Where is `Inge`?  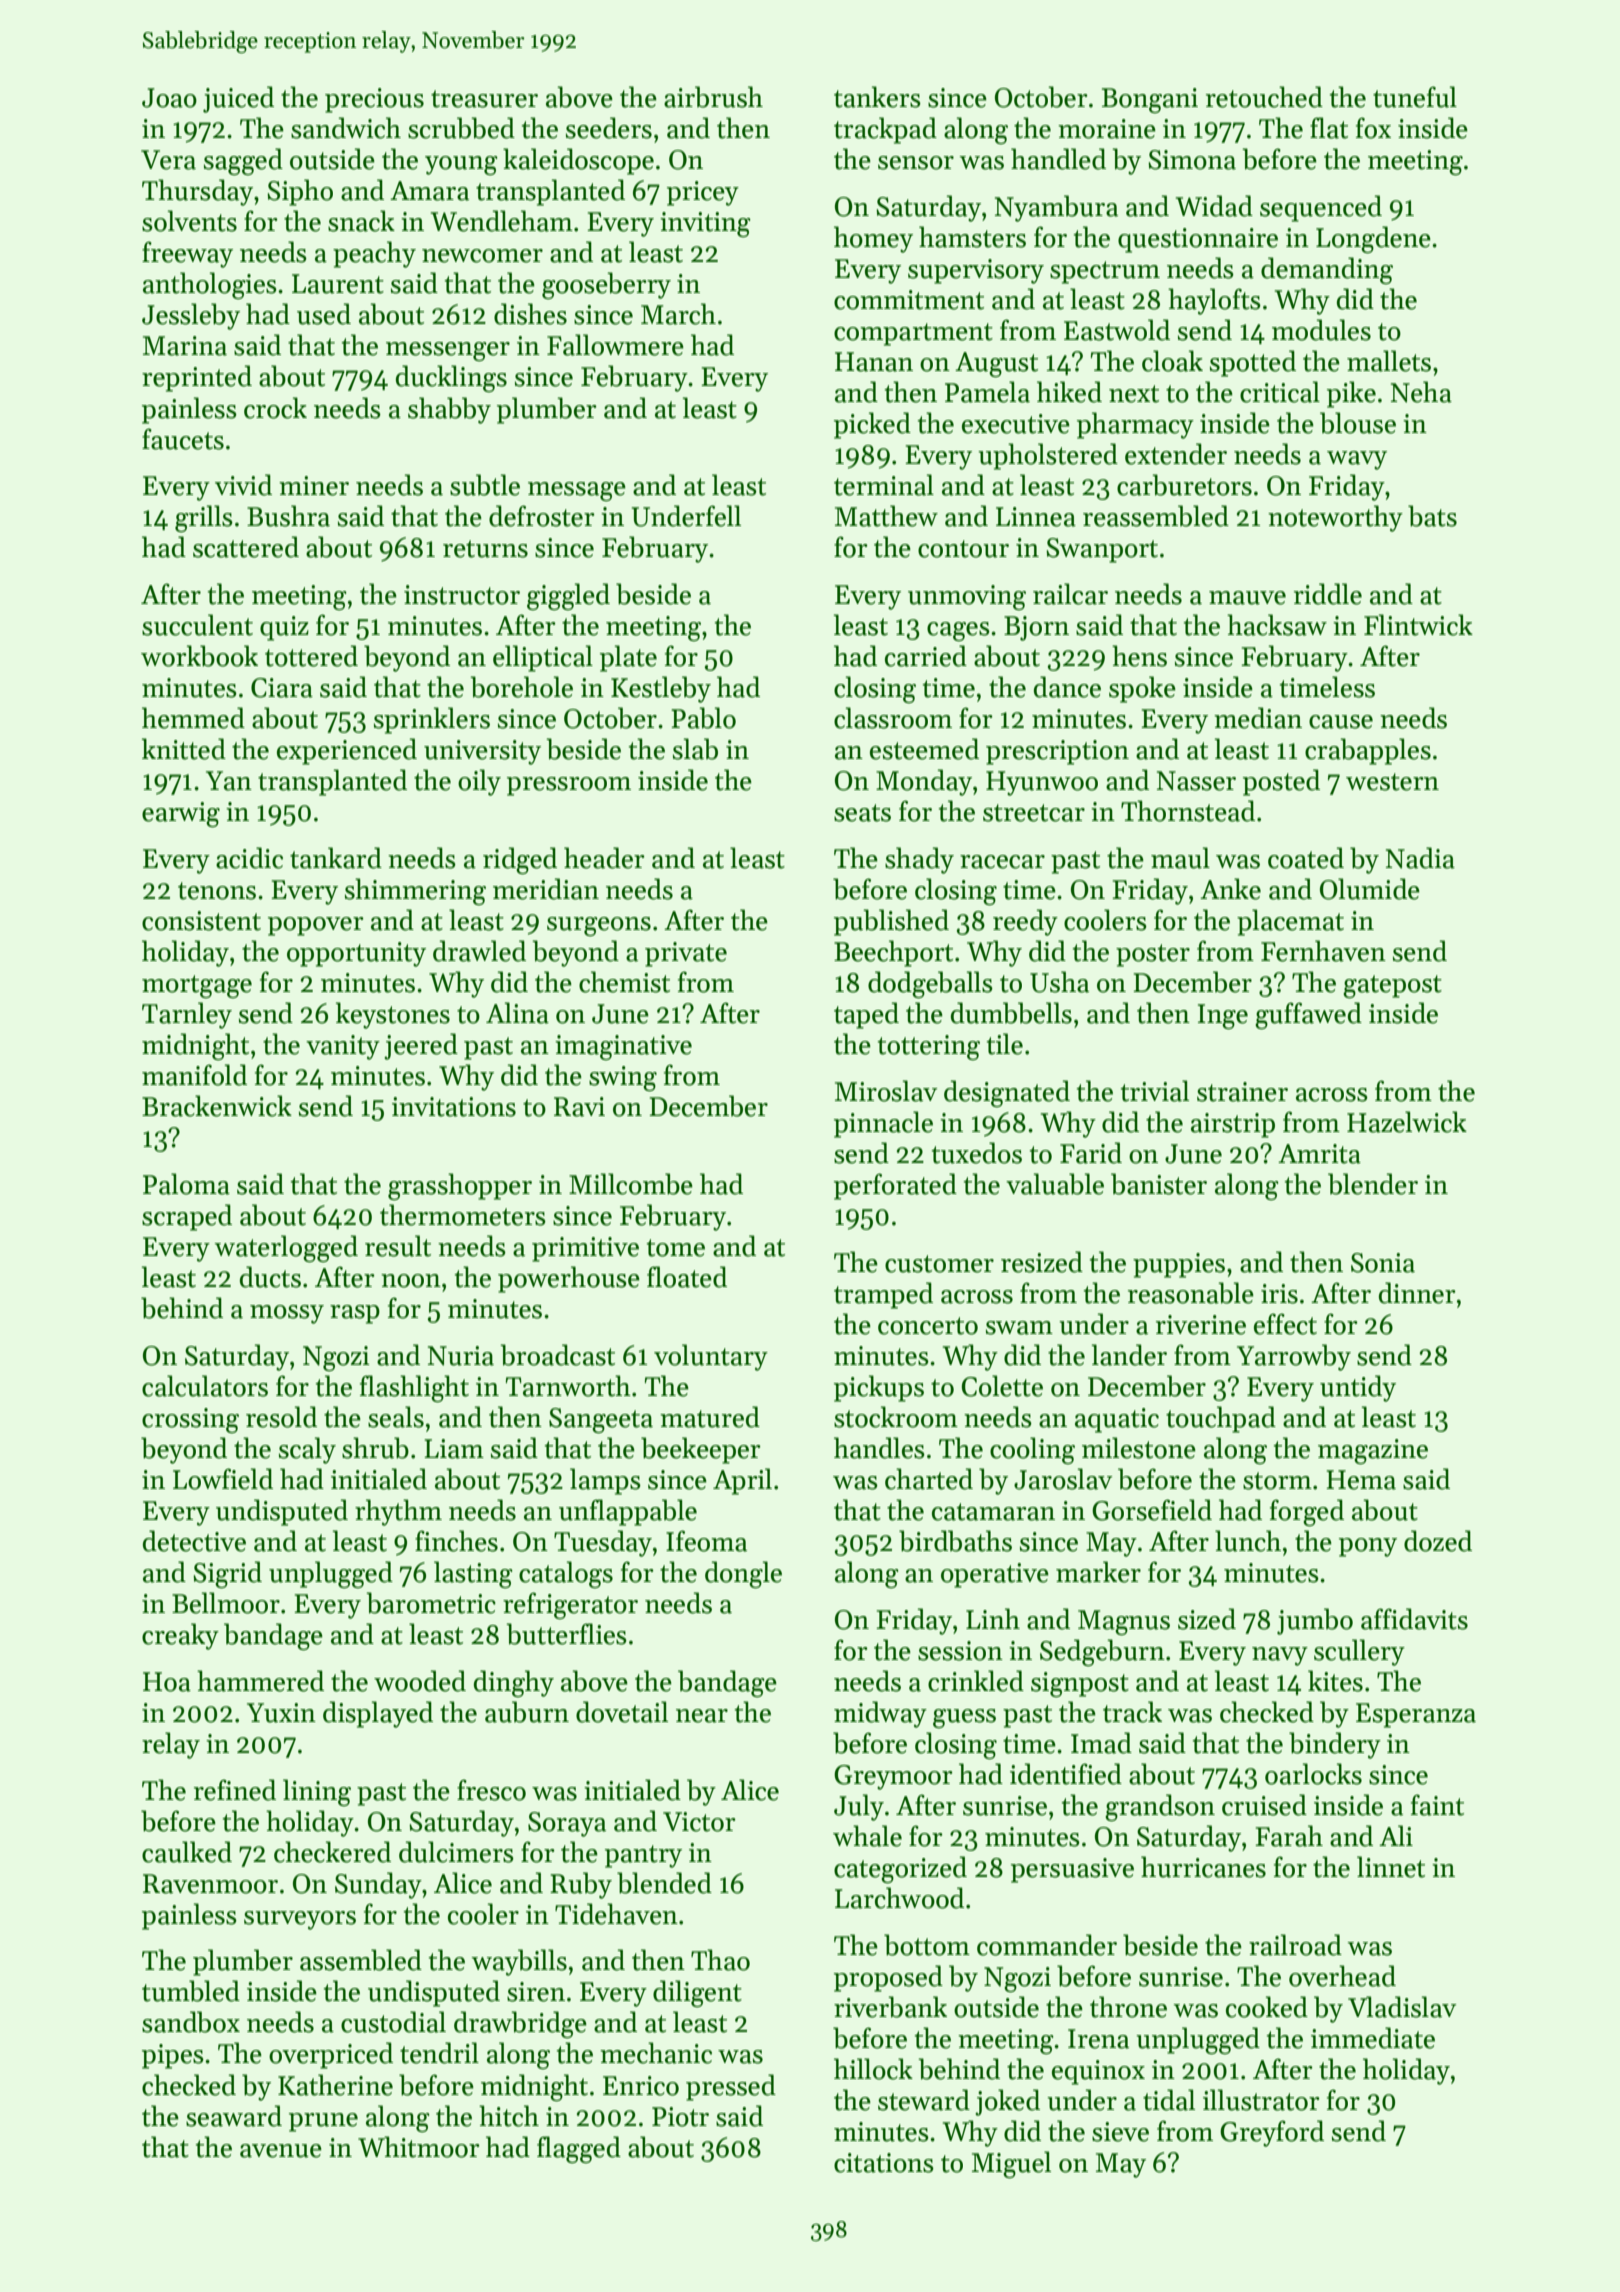 Inge is located at coordinates (1223, 1016).
